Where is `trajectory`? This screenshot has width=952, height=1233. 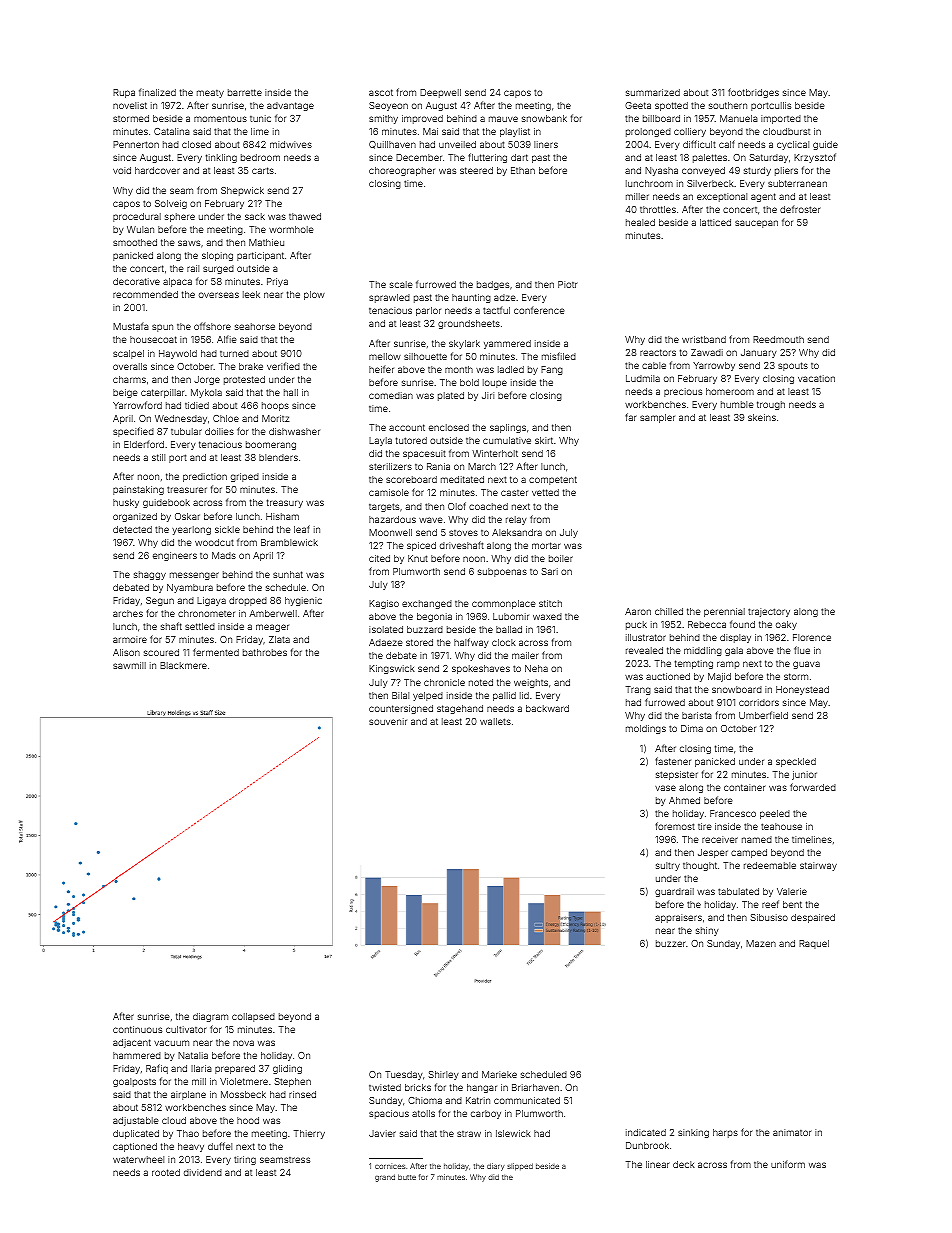
trajectory is located at coordinates (769, 612).
